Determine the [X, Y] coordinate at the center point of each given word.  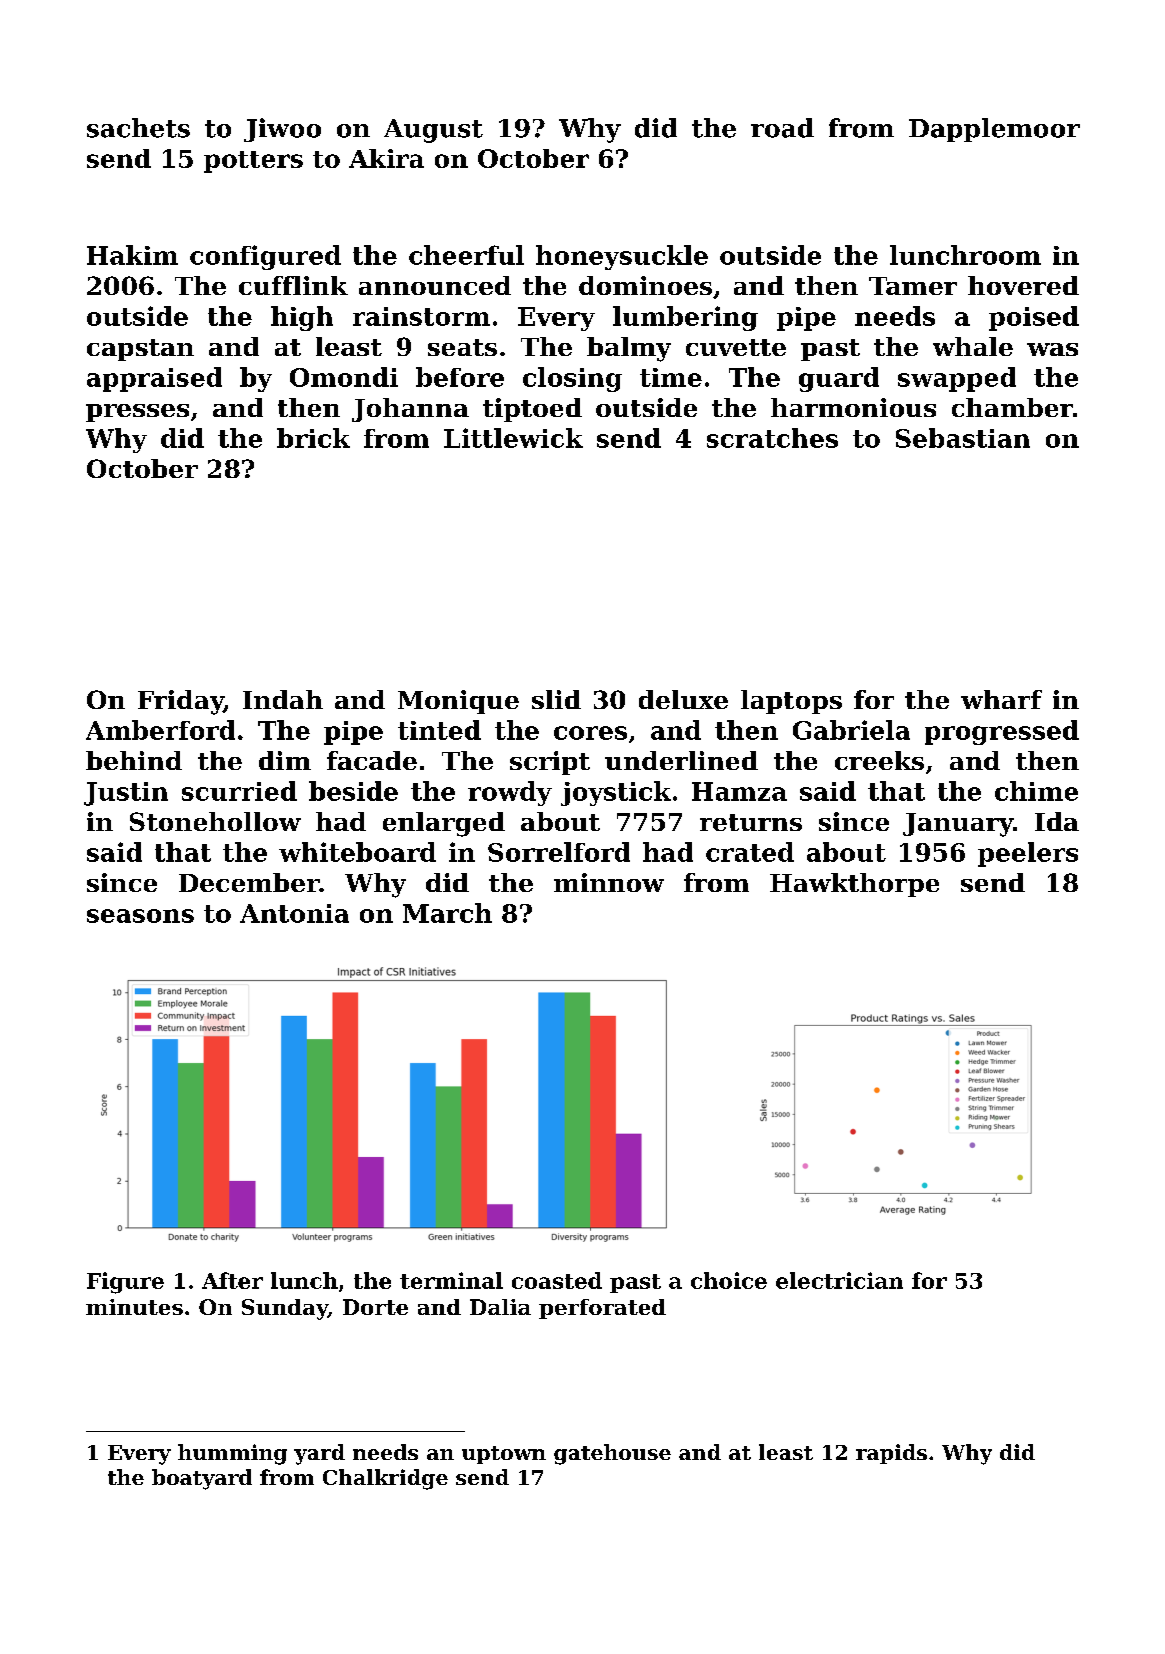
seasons [140, 916]
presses [137, 413]
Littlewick [513, 438]
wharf [1001, 699]
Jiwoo [282, 130]
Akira [386, 158]
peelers [1028, 854]
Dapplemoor [994, 130]
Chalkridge [385, 1479]
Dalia [500, 1307]
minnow [609, 882]
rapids [891, 1454]
